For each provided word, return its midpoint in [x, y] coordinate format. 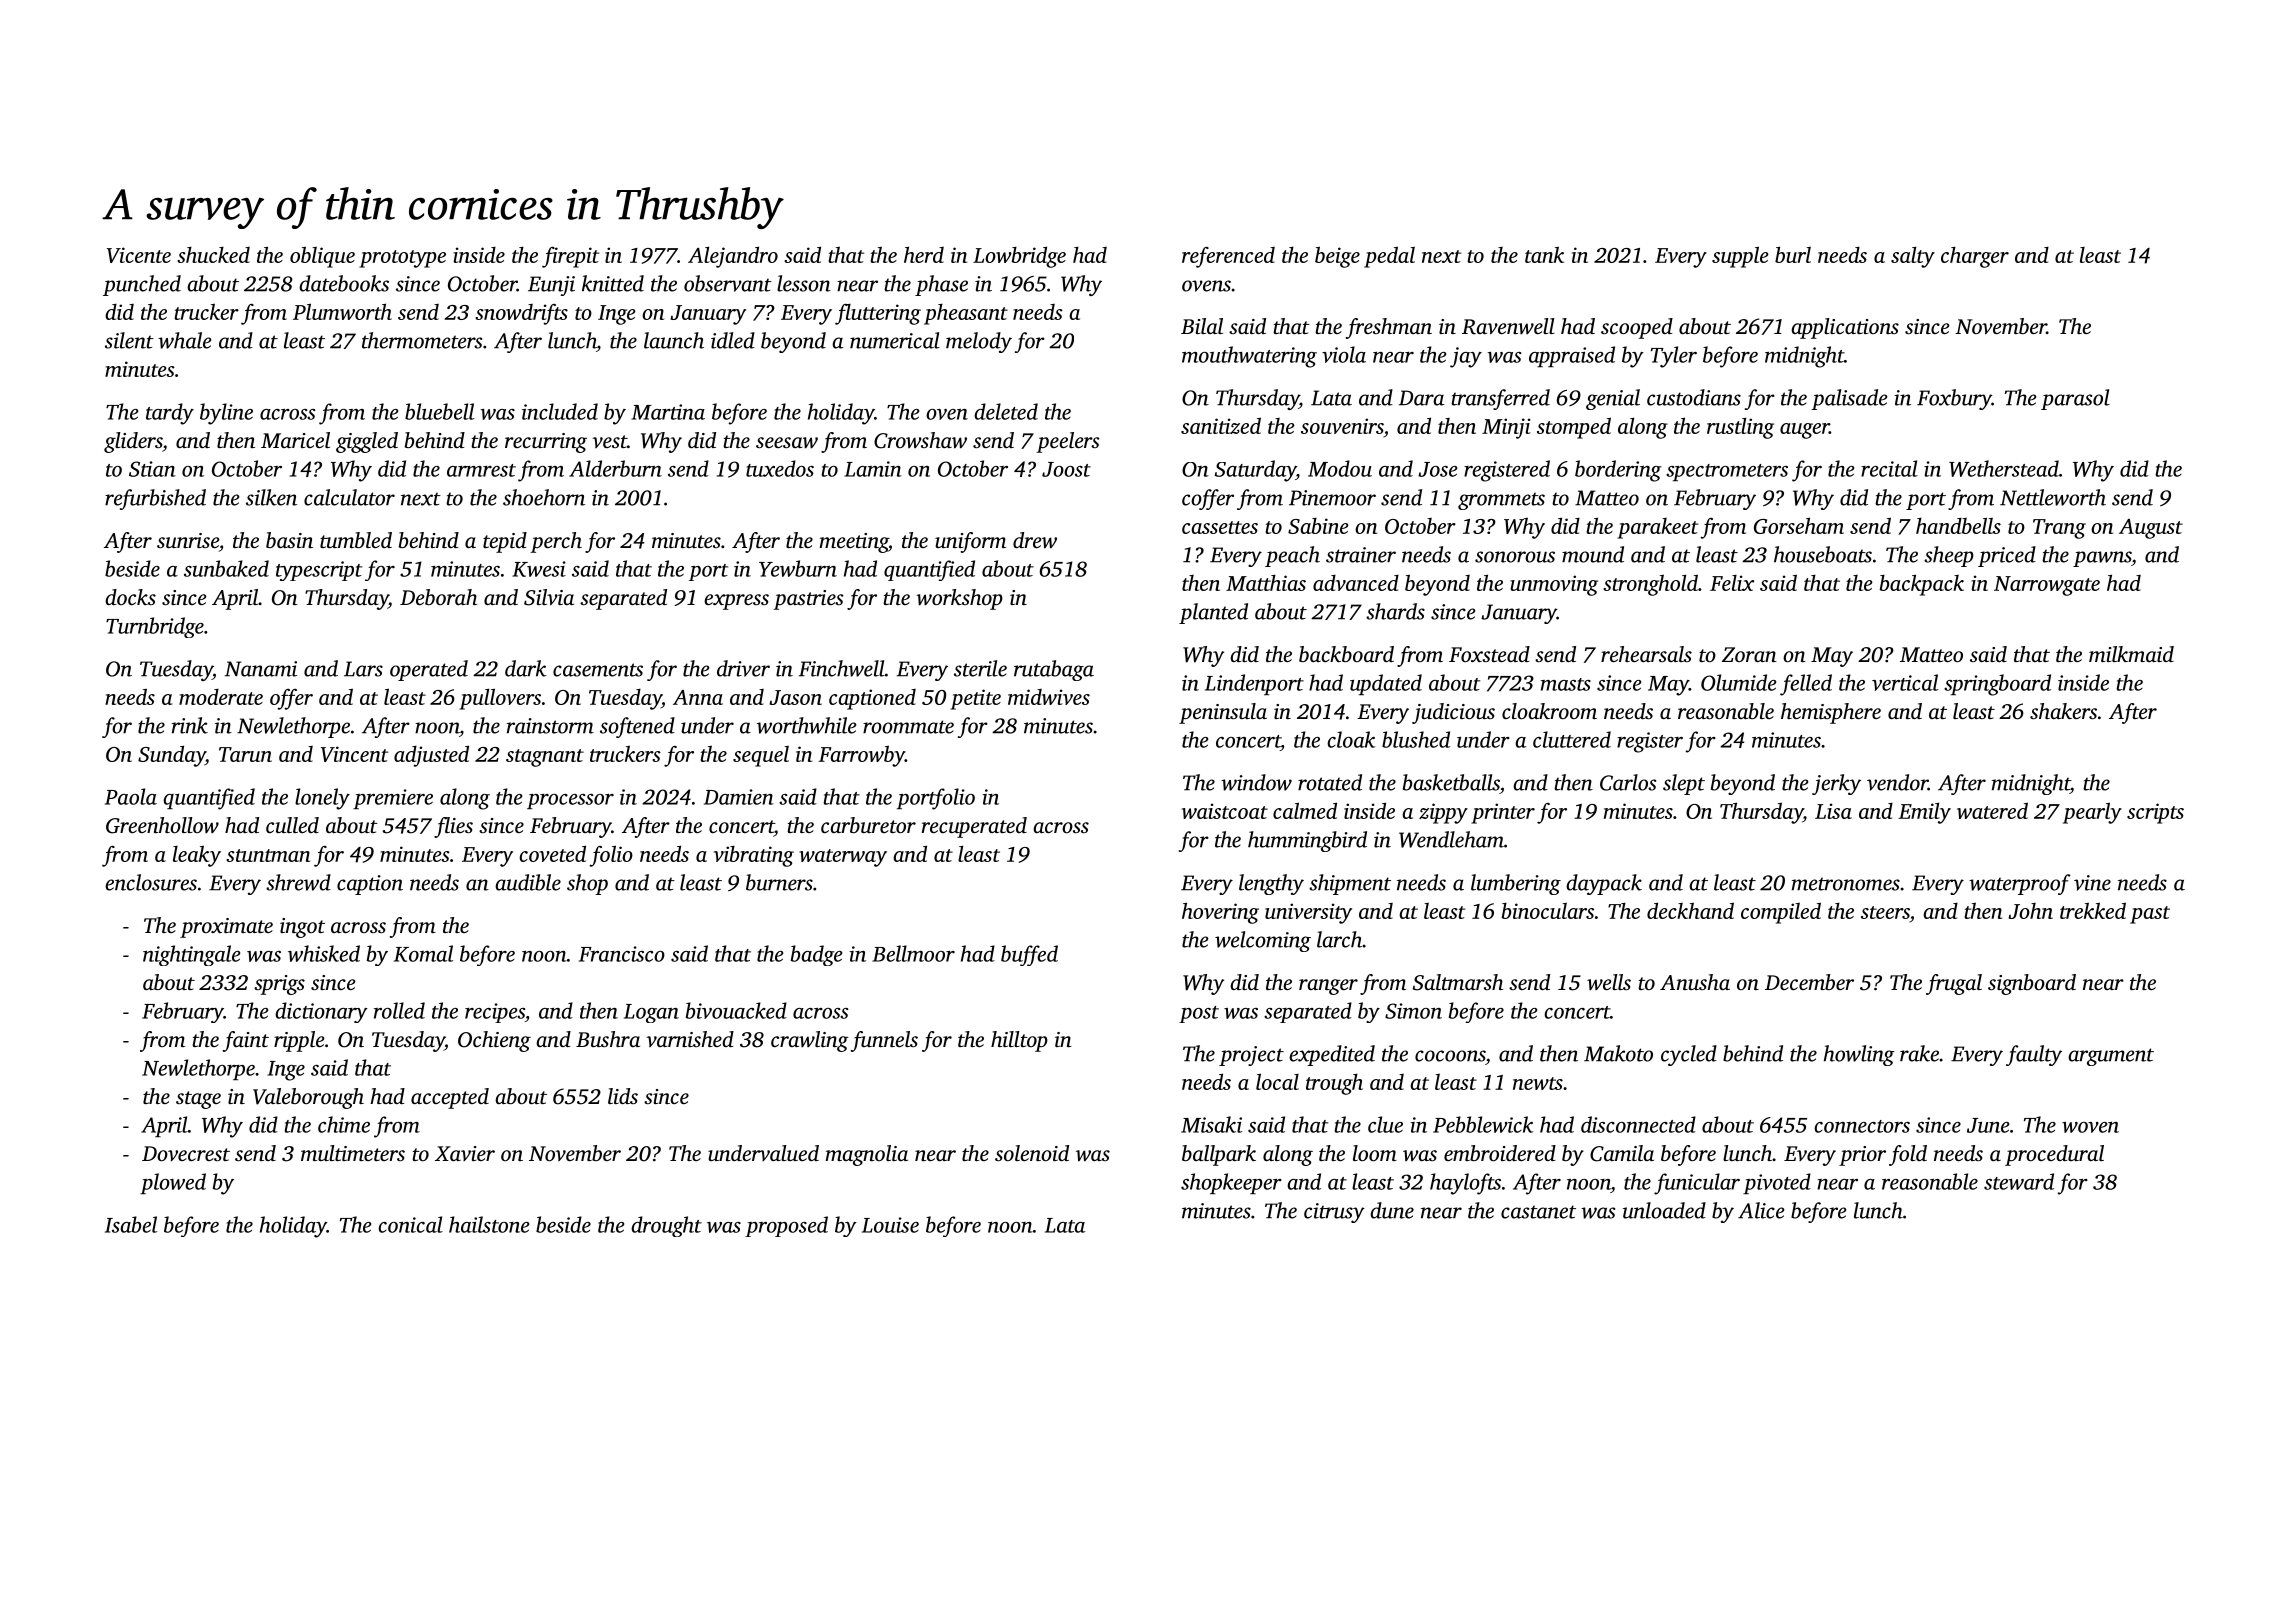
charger [1975, 257]
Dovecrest [186, 1153]
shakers [2063, 711]
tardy [170, 414]
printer [1503, 813]
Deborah [438, 597]
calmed [1305, 810]
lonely [322, 799]
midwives [1049, 697]
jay [1466, 357]
